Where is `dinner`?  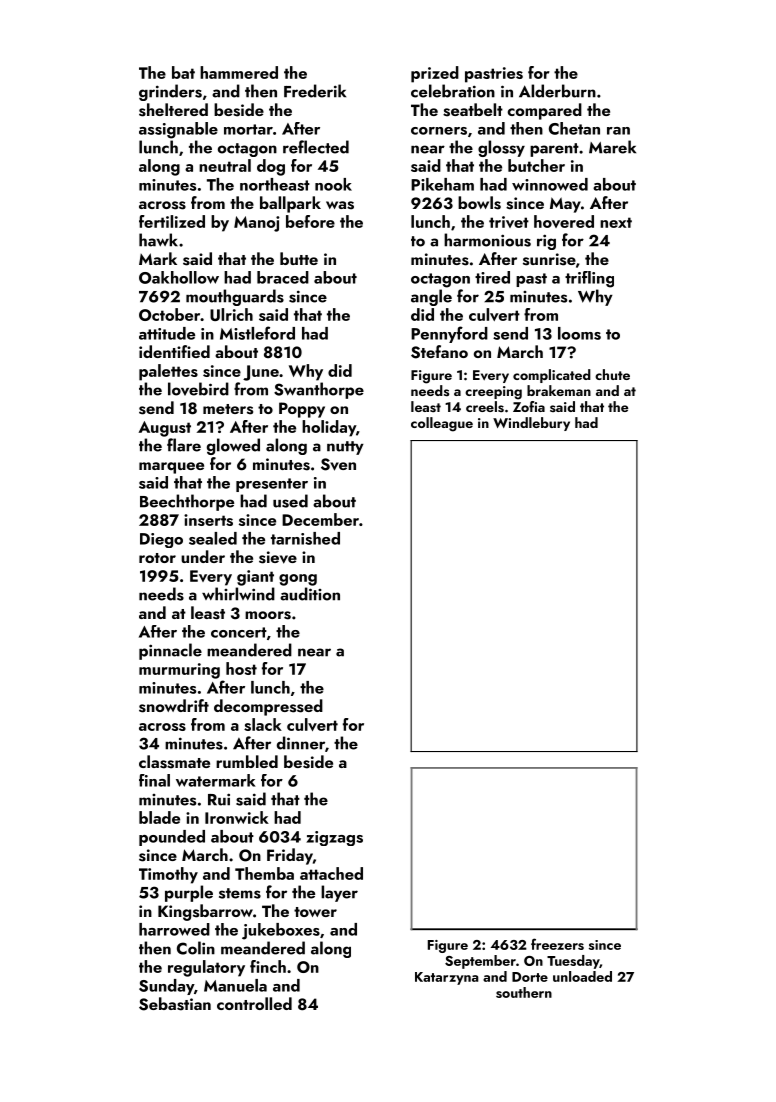
dinner is located at coordinates (301, 743).
